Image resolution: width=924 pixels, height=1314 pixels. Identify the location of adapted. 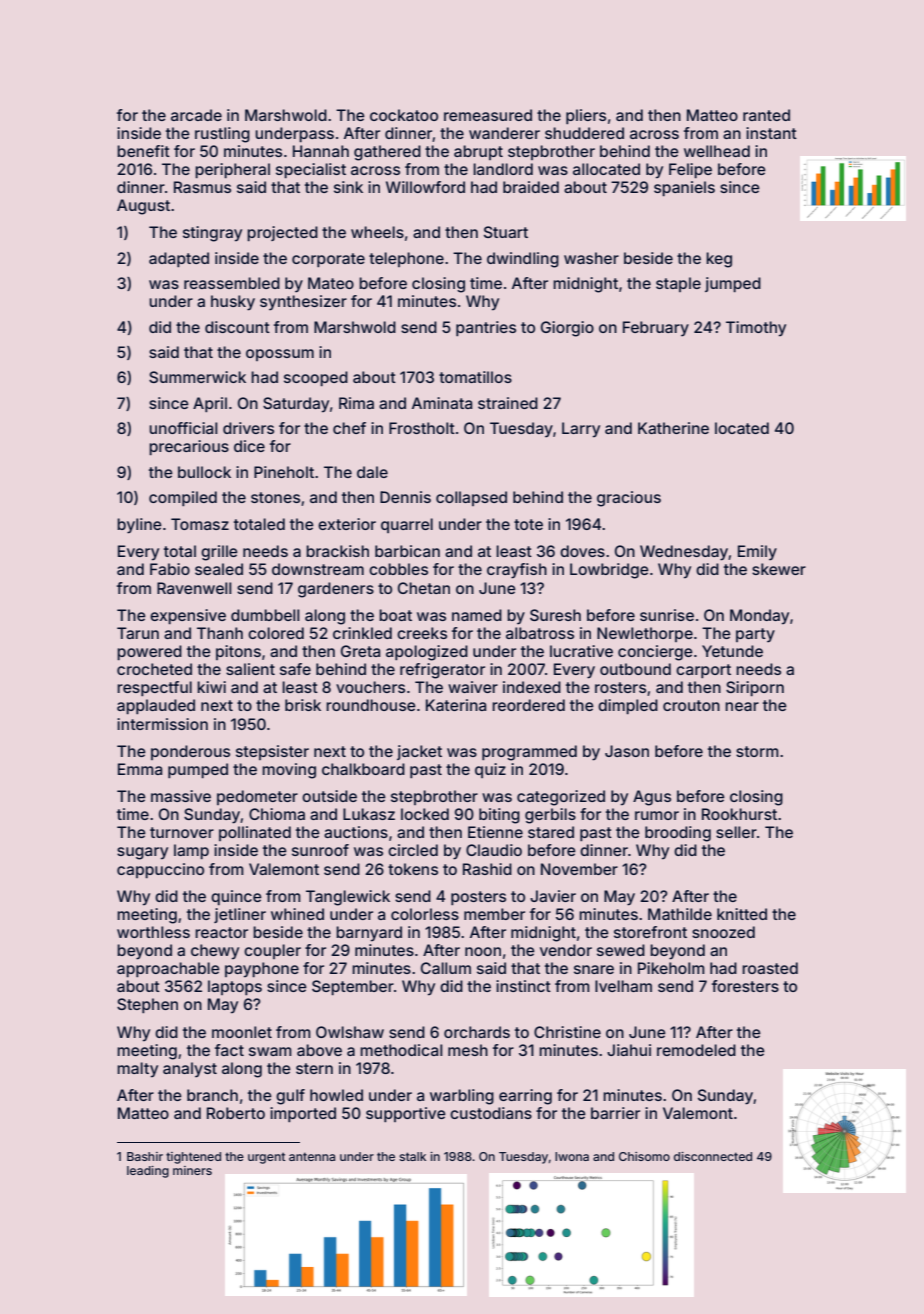
(179, 259).
